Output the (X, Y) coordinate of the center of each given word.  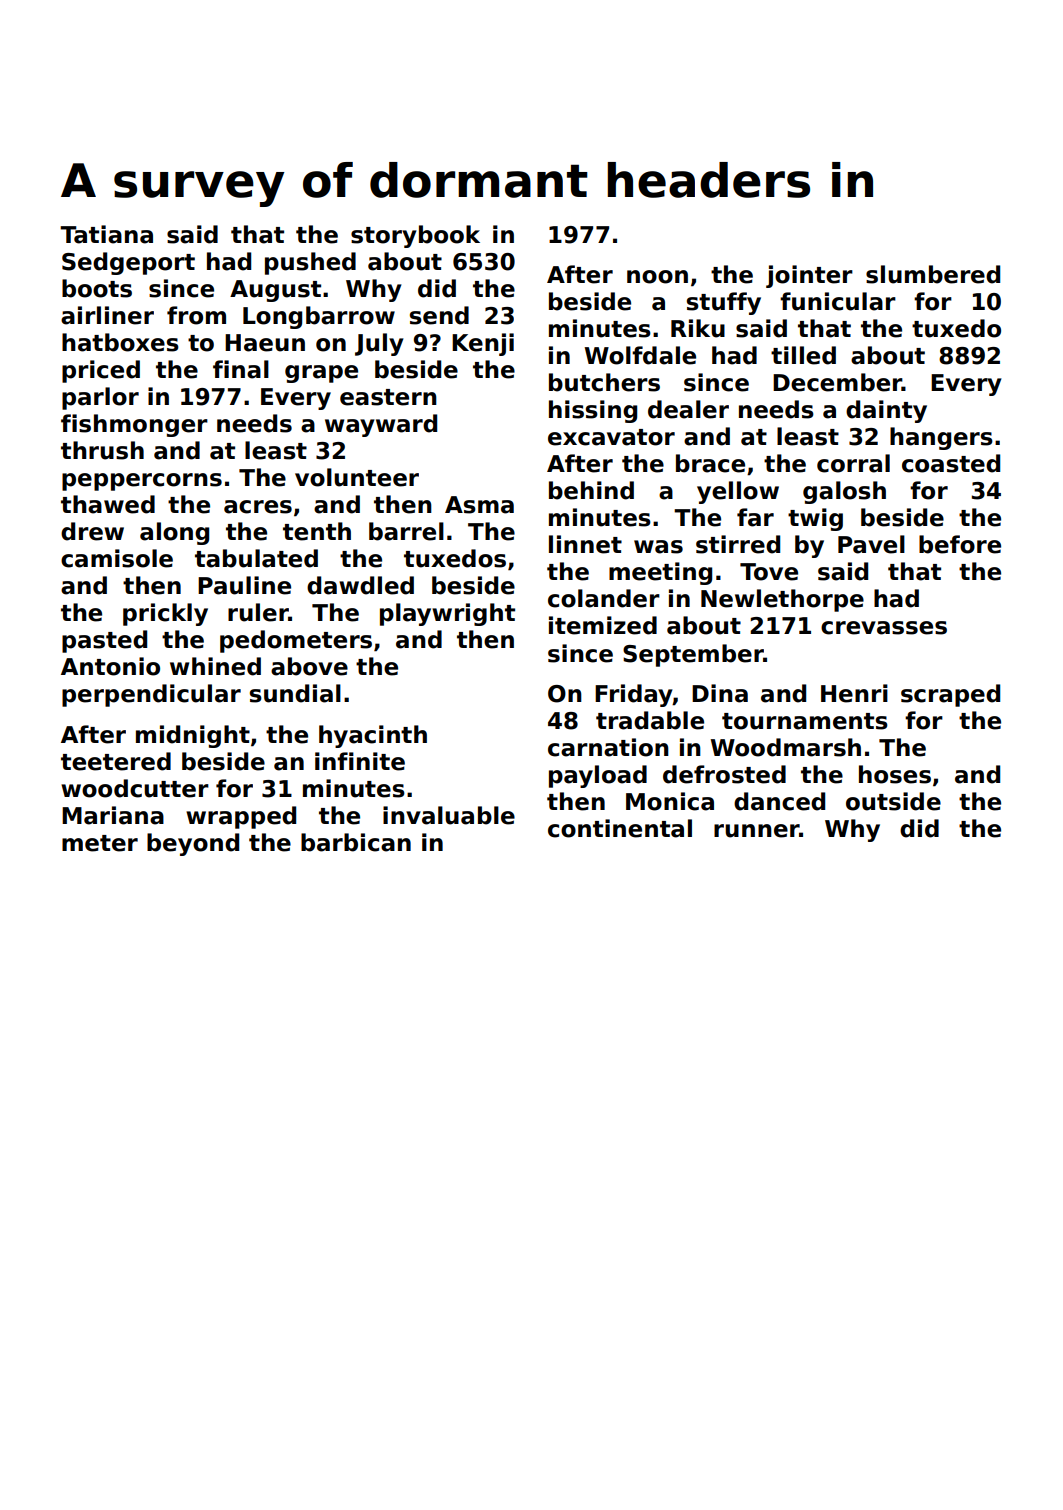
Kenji (483, 344)
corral (853, 463)
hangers (941, 438)
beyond (193, 844)
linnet (585, 544)
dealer (688, 409)
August (275, 291)
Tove (769, 572)
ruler (258, 612)
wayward (381, 425)
